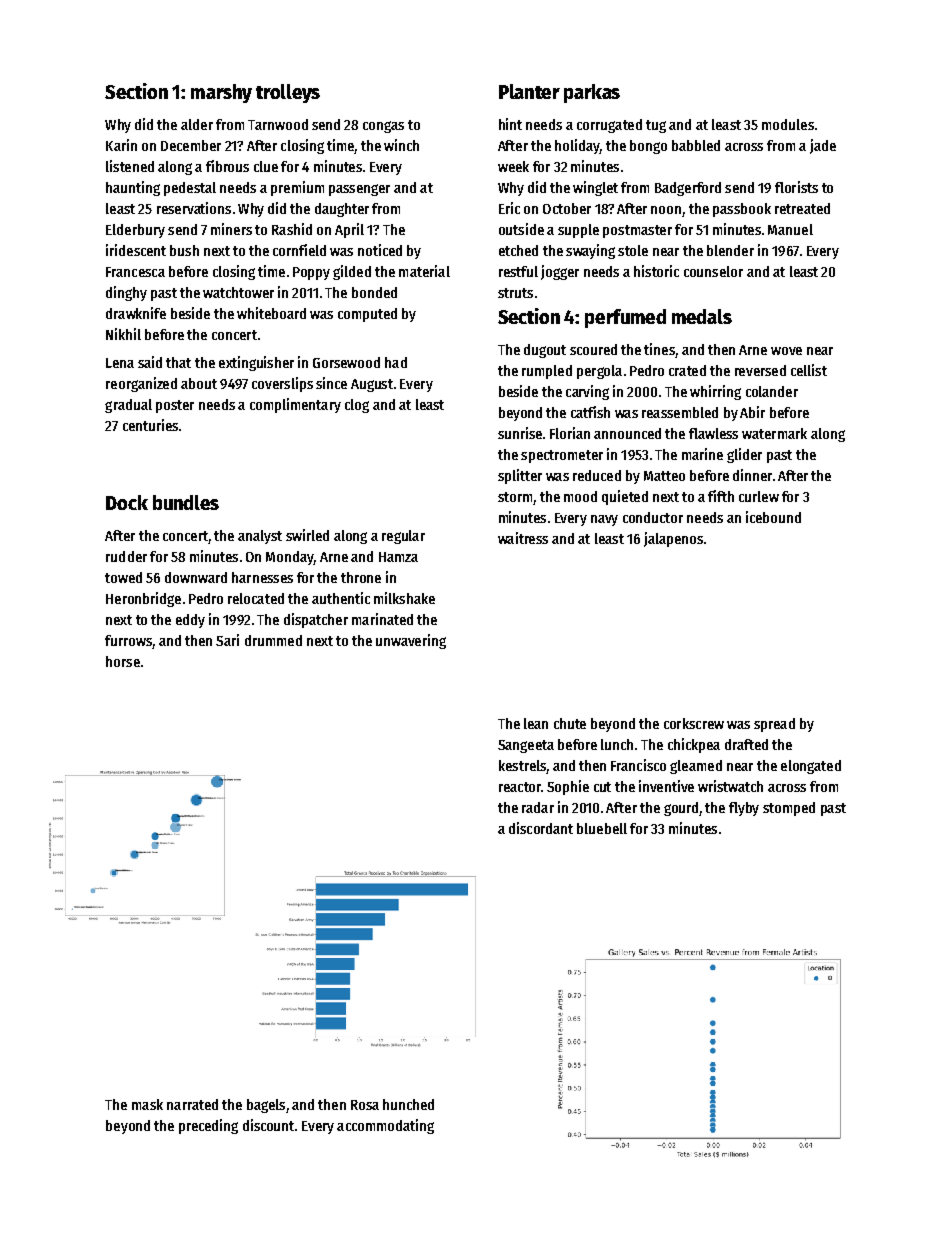 Image resolution: width=952 pixels, height=1233 pixels. What do you see at coordinates (520, 433) in the screenshot?
I see `sunrise` at bounding box center [520, 433].
